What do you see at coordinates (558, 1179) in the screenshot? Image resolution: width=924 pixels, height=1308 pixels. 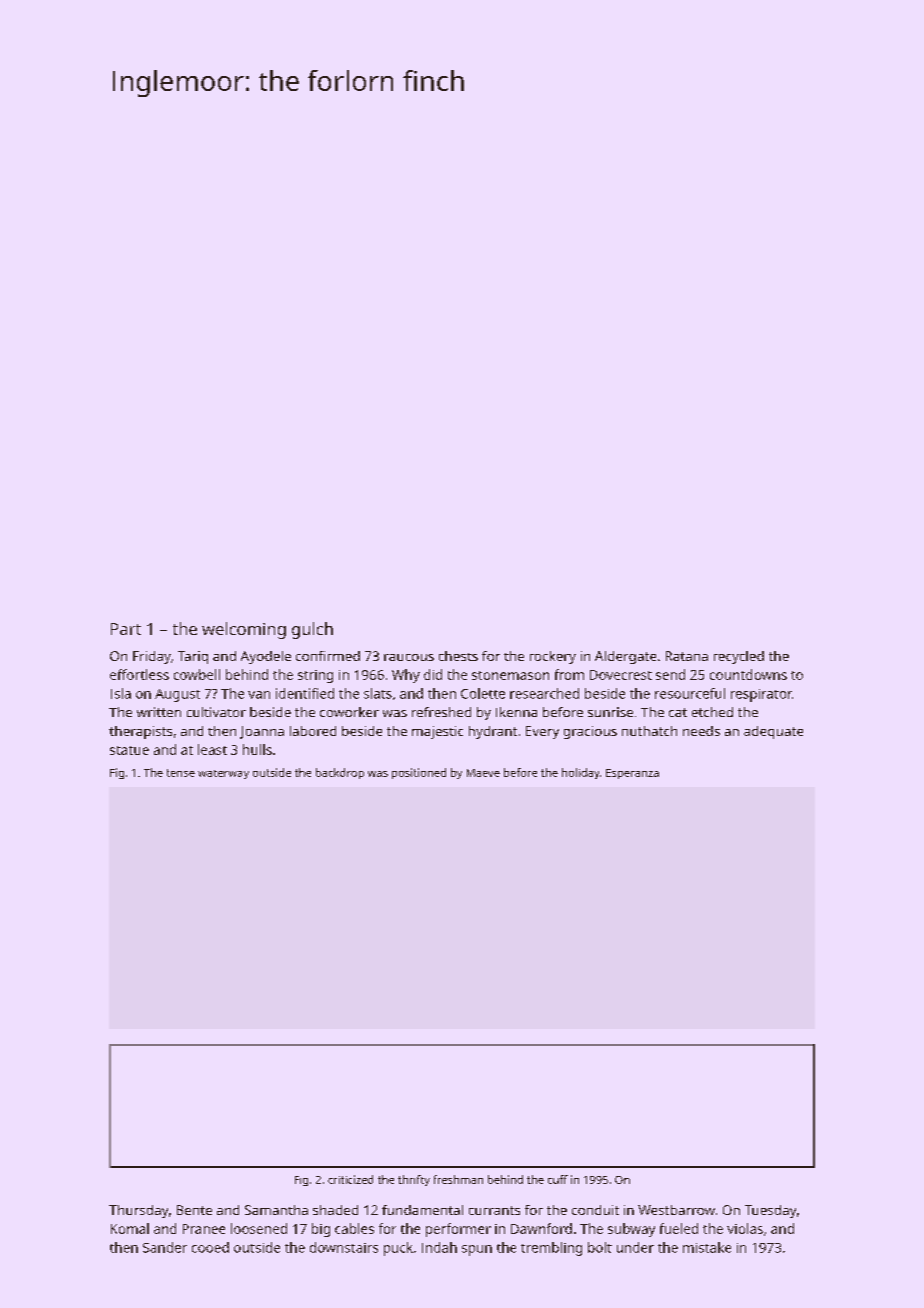 I see `cuff` at bounding box center [558, 1179].
